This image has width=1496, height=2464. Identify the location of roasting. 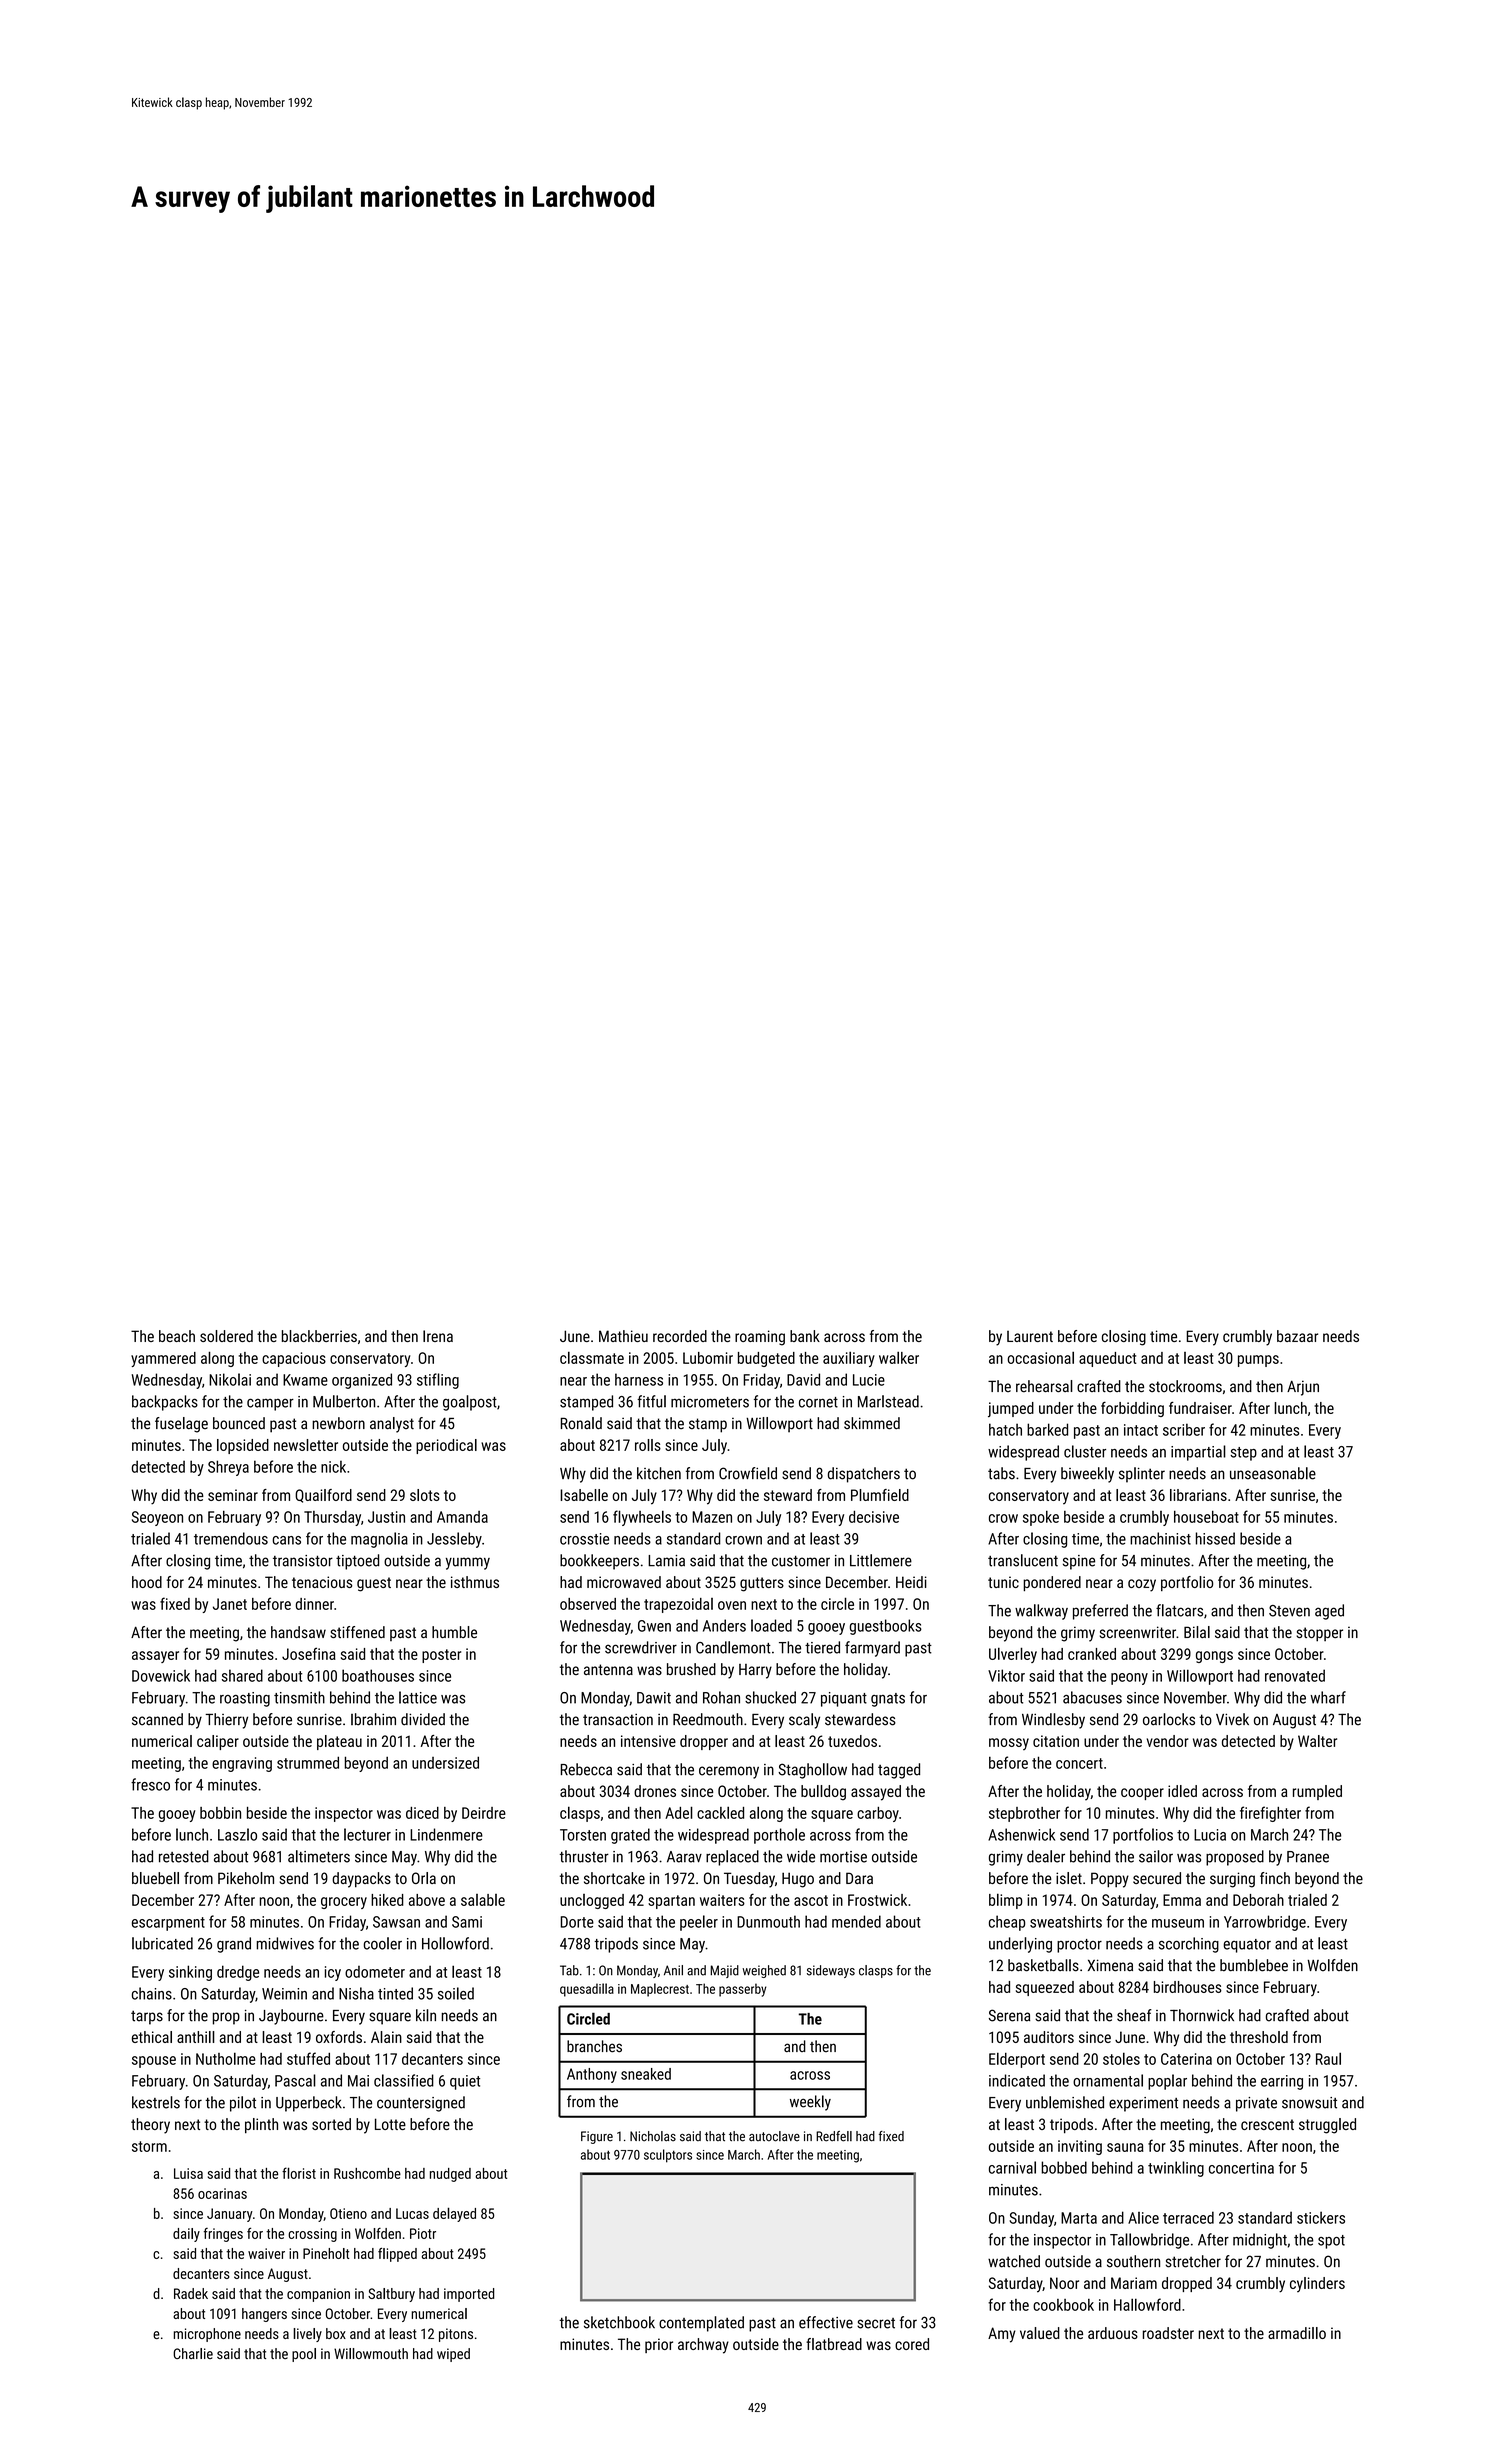
(245, 1699).
